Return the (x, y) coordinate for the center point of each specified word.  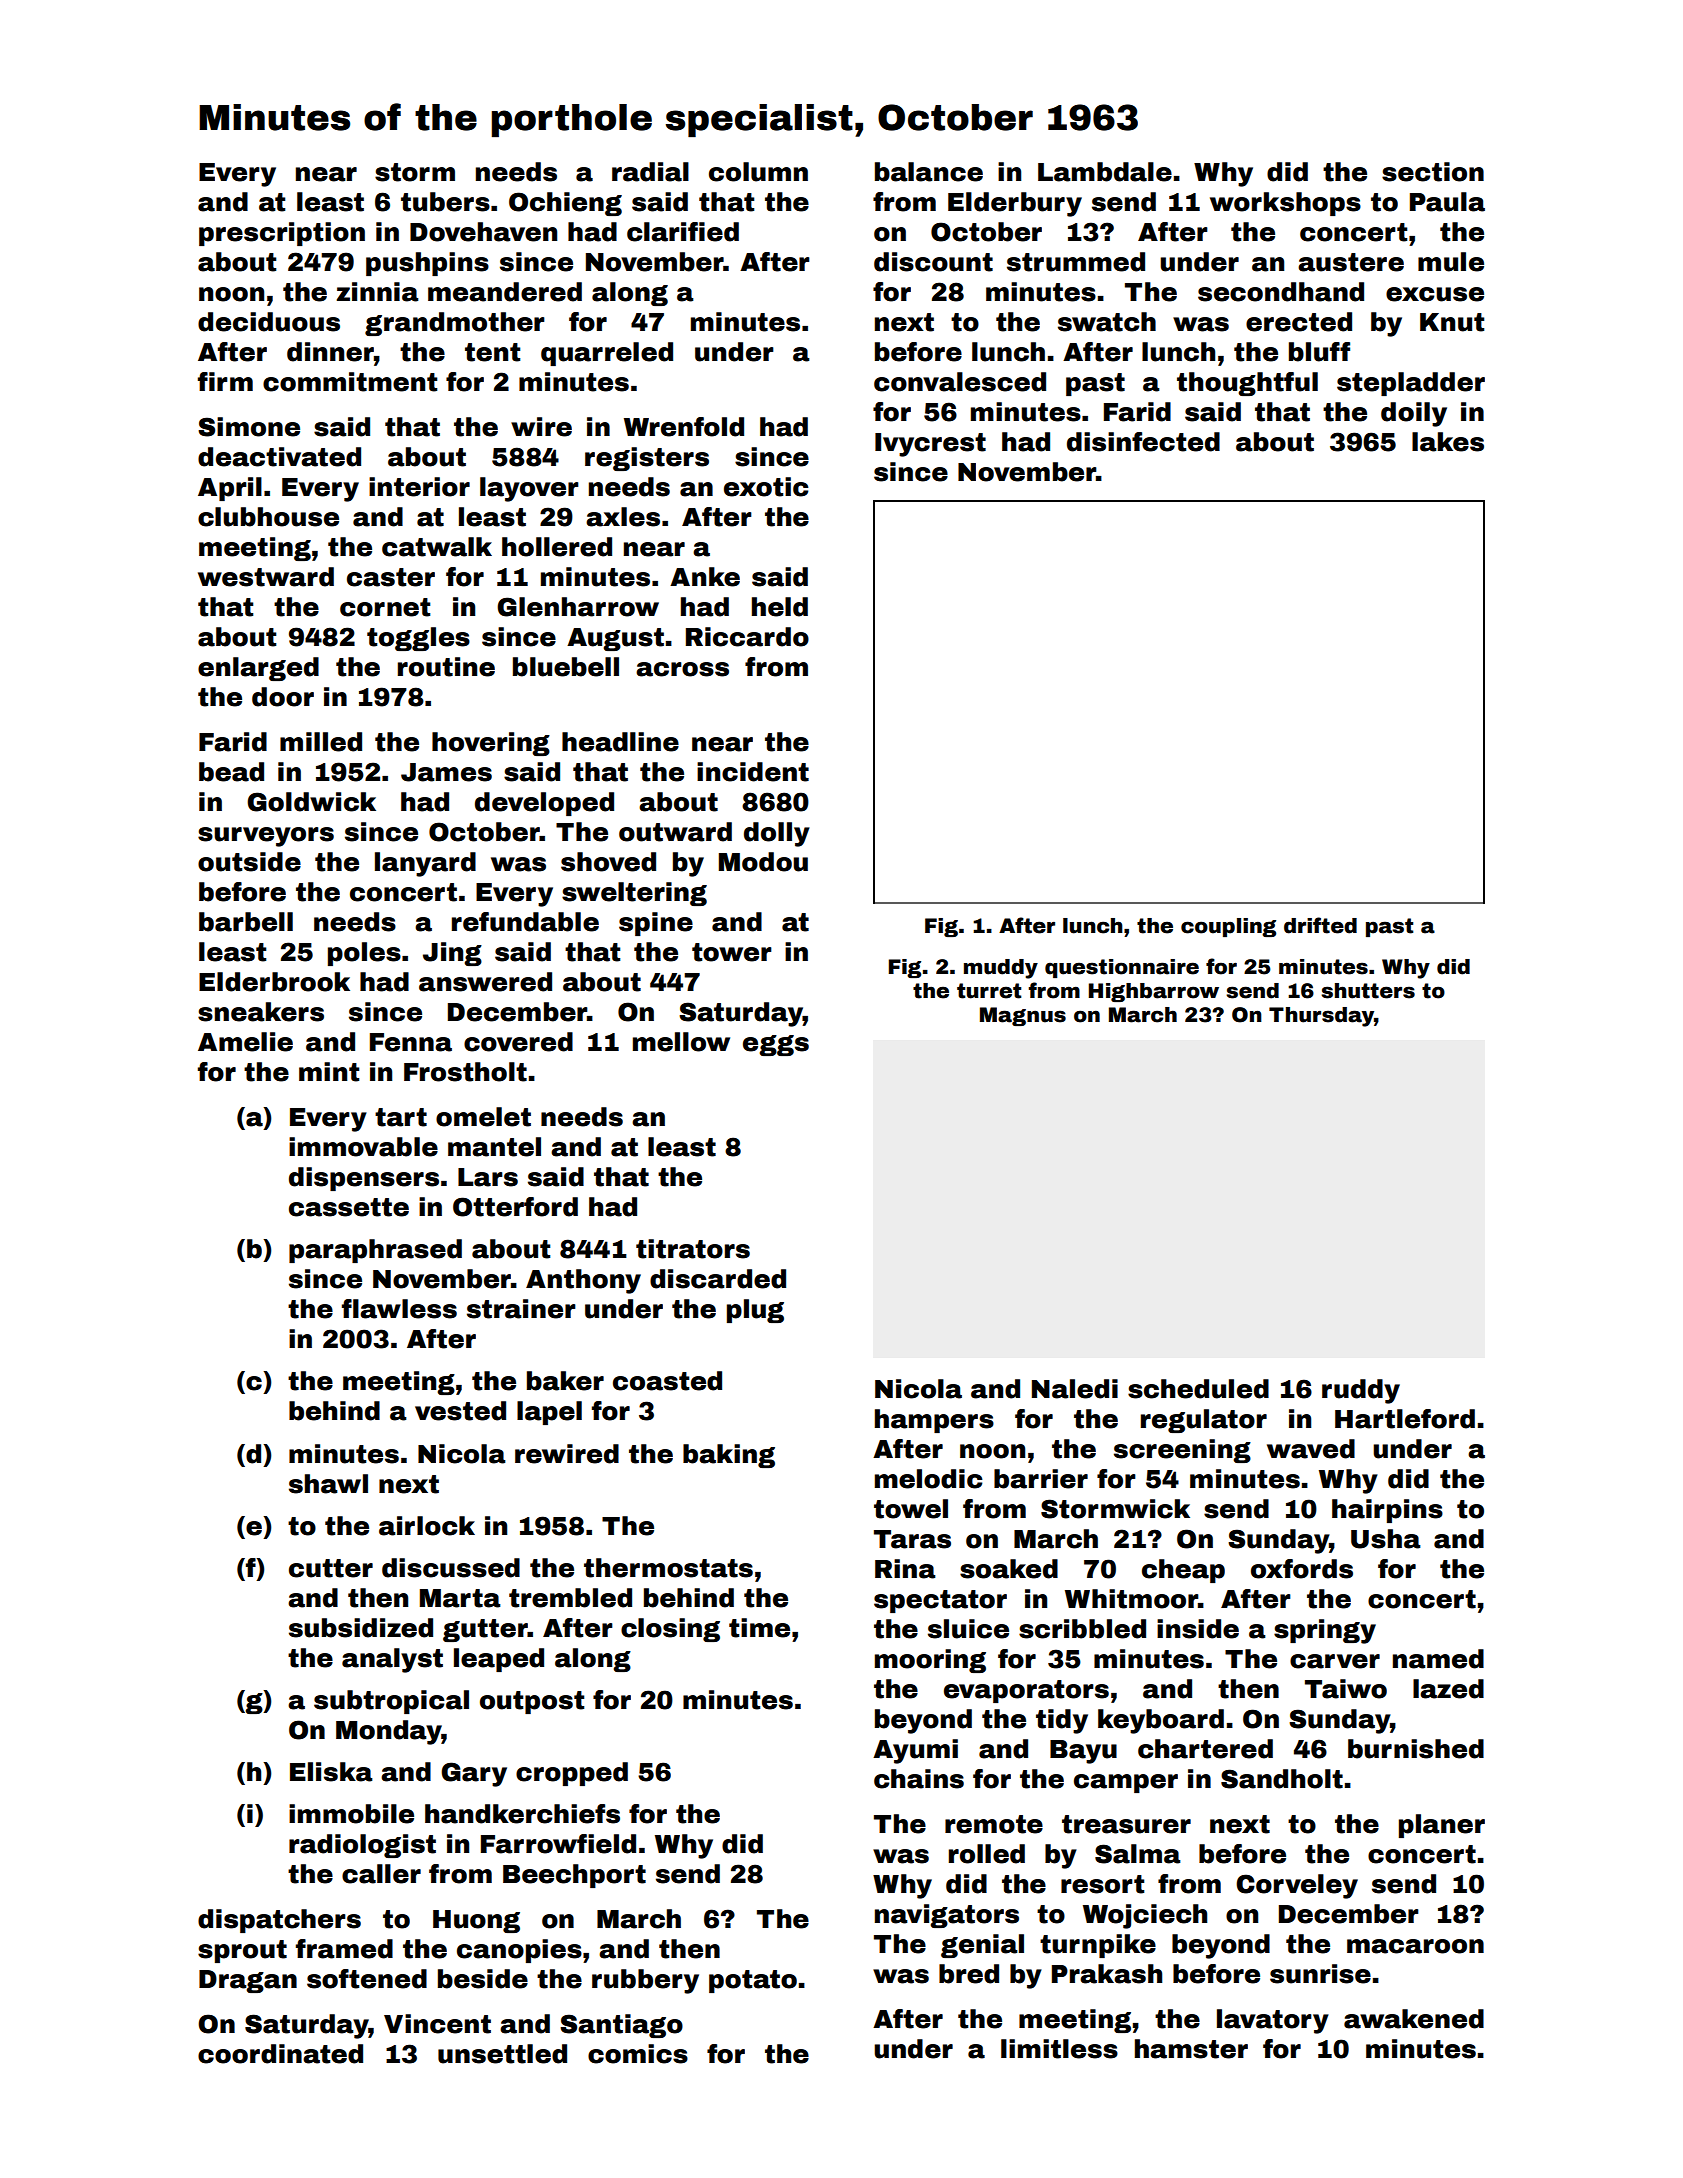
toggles (418, 639)
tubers (445, 202)
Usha (1386, 1539)
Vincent (437, 2024)
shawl (328, 1484)
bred (969, 1974)
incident (753, 772)
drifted (1320, 925)
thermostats (668, 1568)
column (758, 172)
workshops (1285, 204)
